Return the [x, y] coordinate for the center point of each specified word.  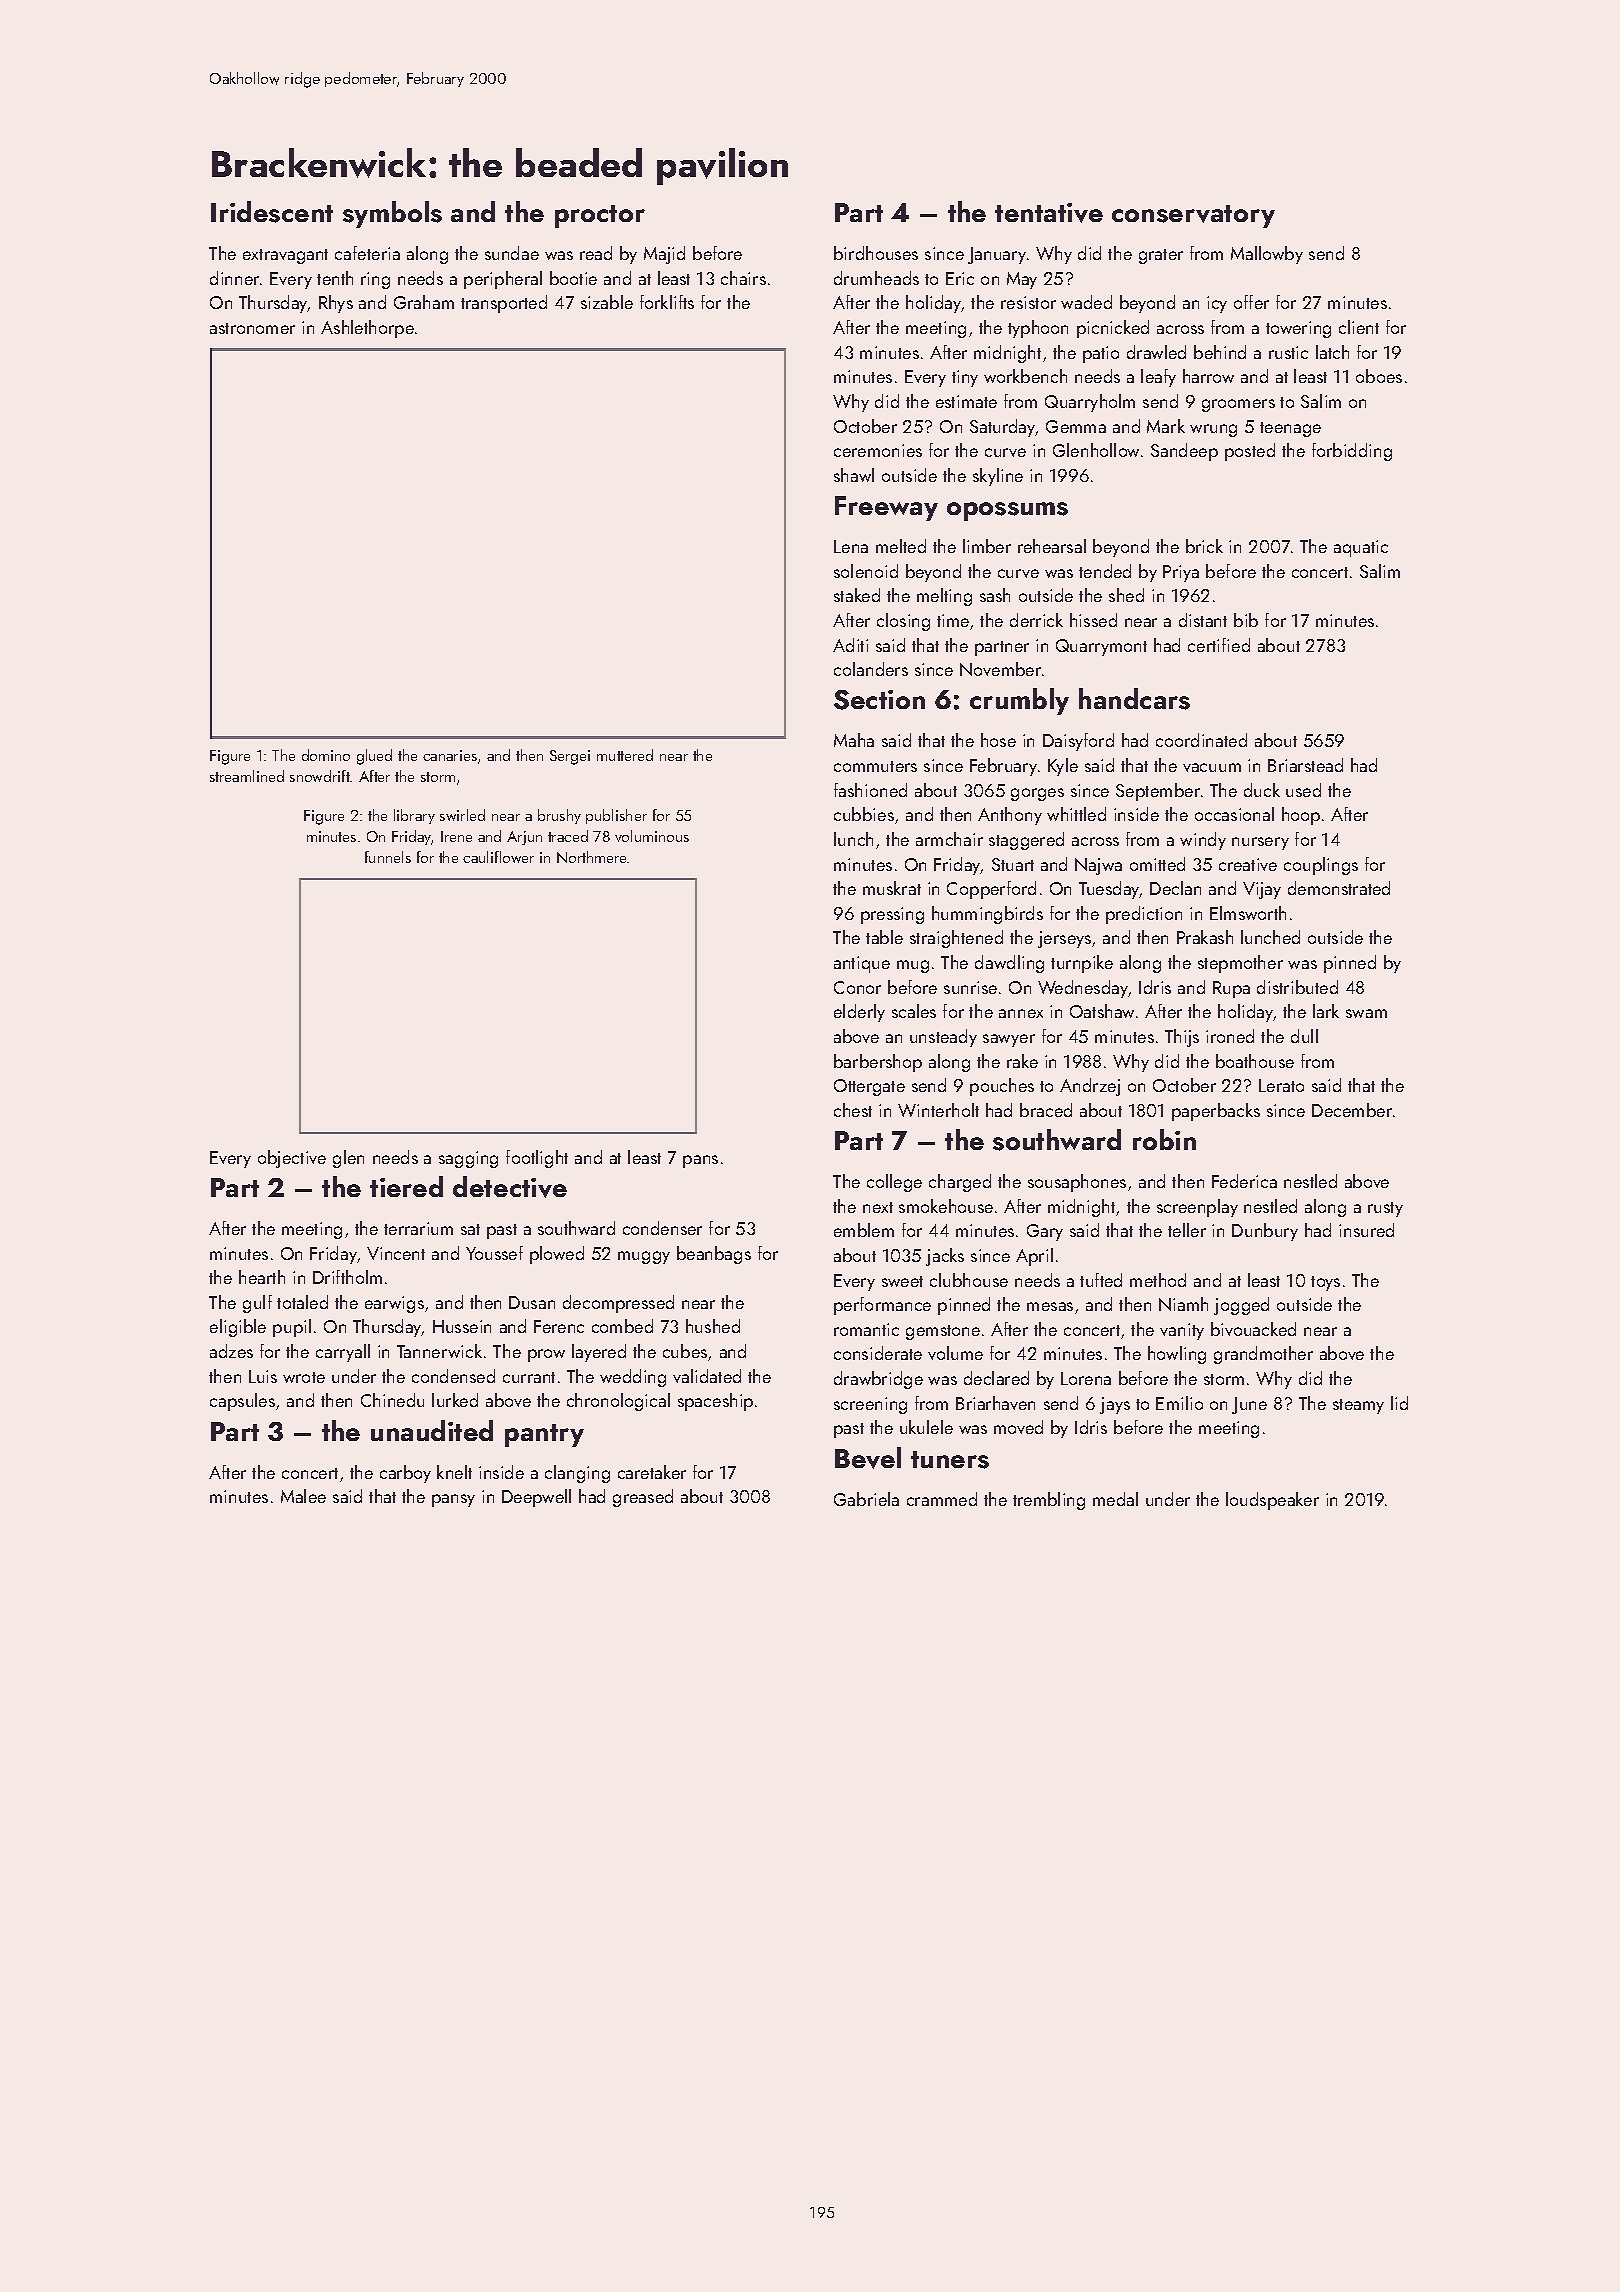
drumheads [876, 278]
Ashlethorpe [367, 329]
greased [643, 1498]
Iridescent [272, 212]
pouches [1002, 1087]
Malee [303, 1496]
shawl [854, 475]
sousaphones [1077, 1183]
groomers [1238, 405]
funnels [388, 857]
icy [1217, 304]
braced [1046, 1110]
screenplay [1197, 1208]
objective [292, 1159]
